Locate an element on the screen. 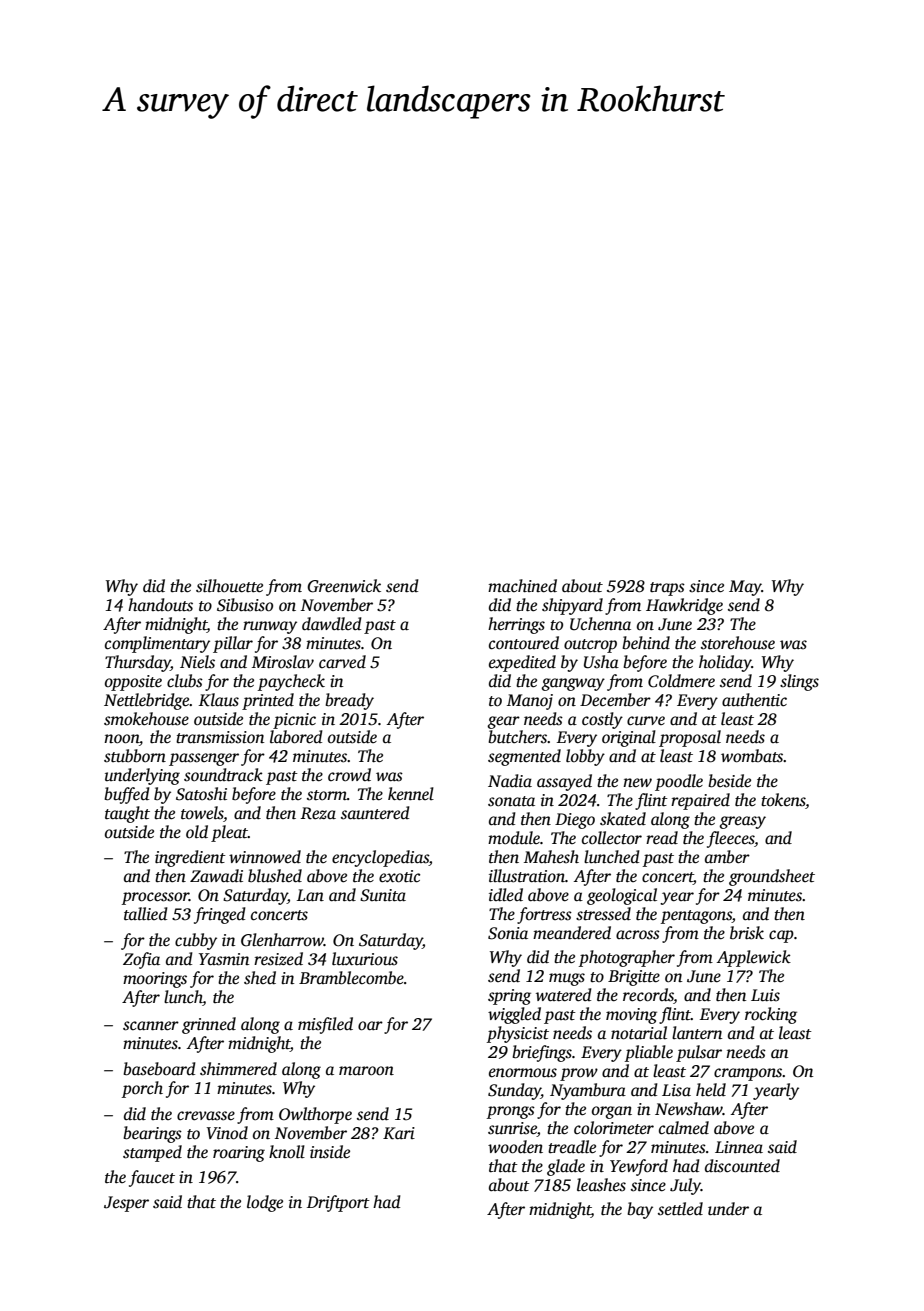 This screenshot has height=1311, width=924. Coldmere is located at coordinates (681, 681).
